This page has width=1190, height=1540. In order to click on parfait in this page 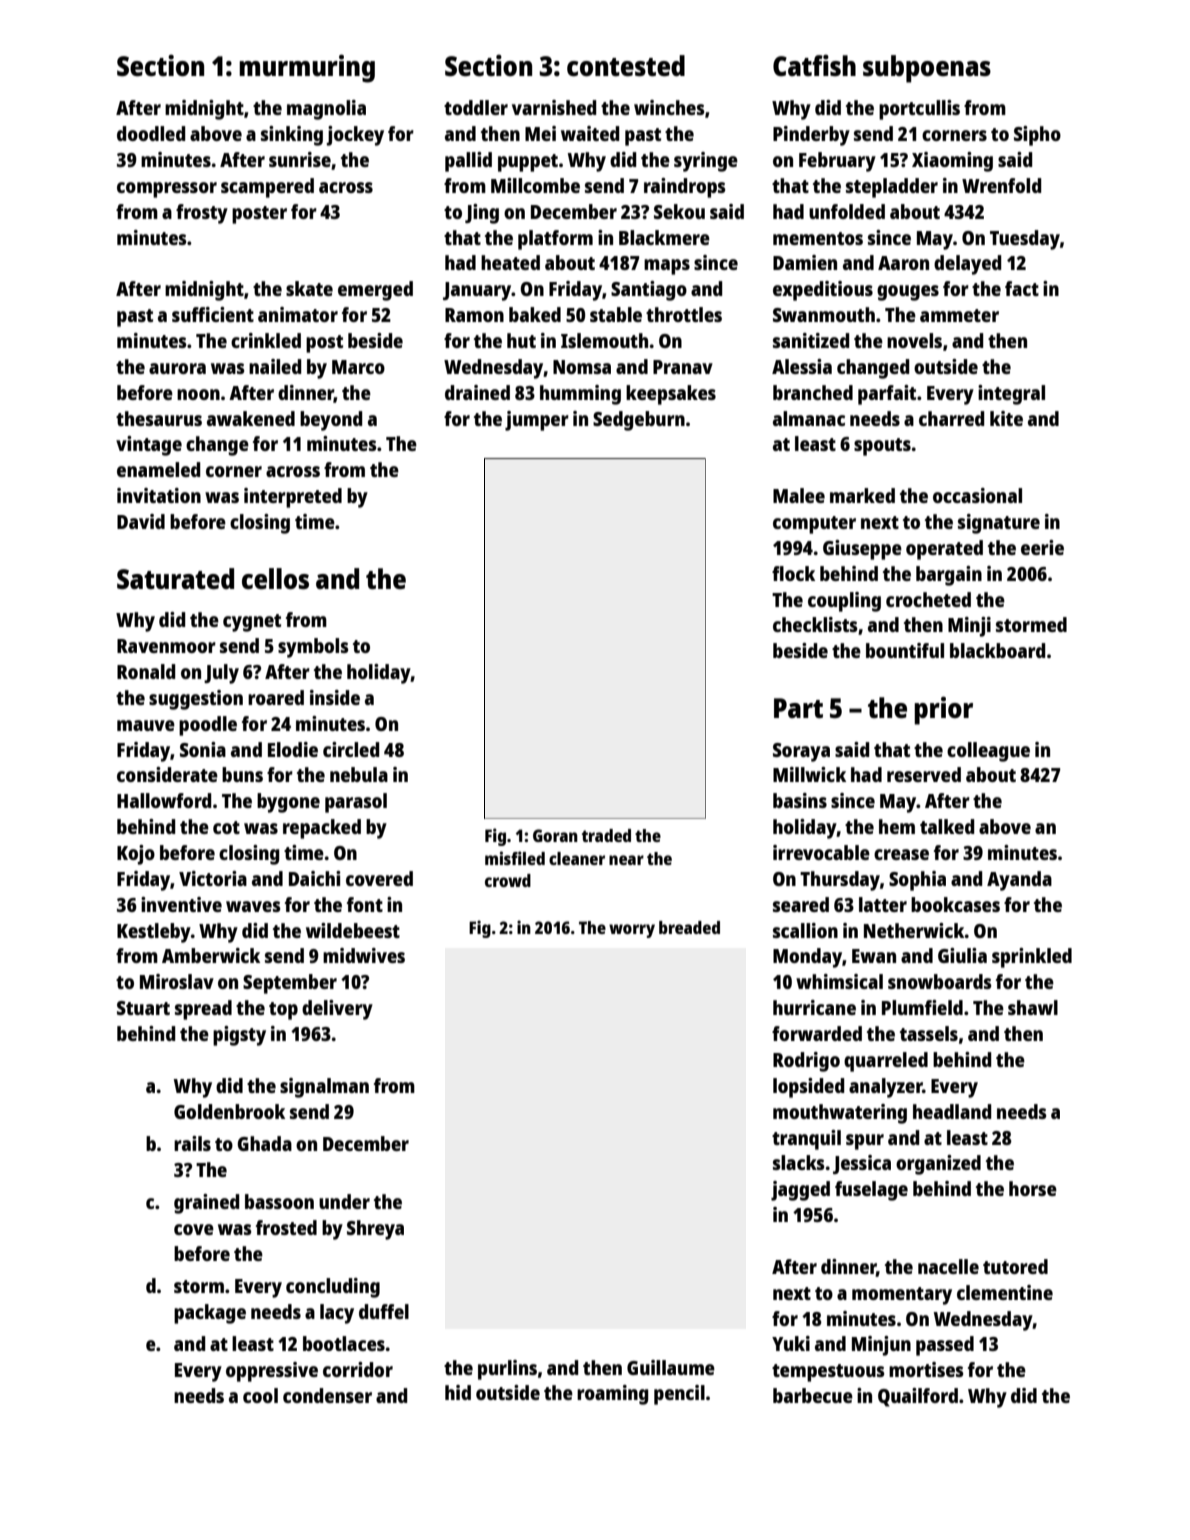, I will do `click(887, 395)`.
